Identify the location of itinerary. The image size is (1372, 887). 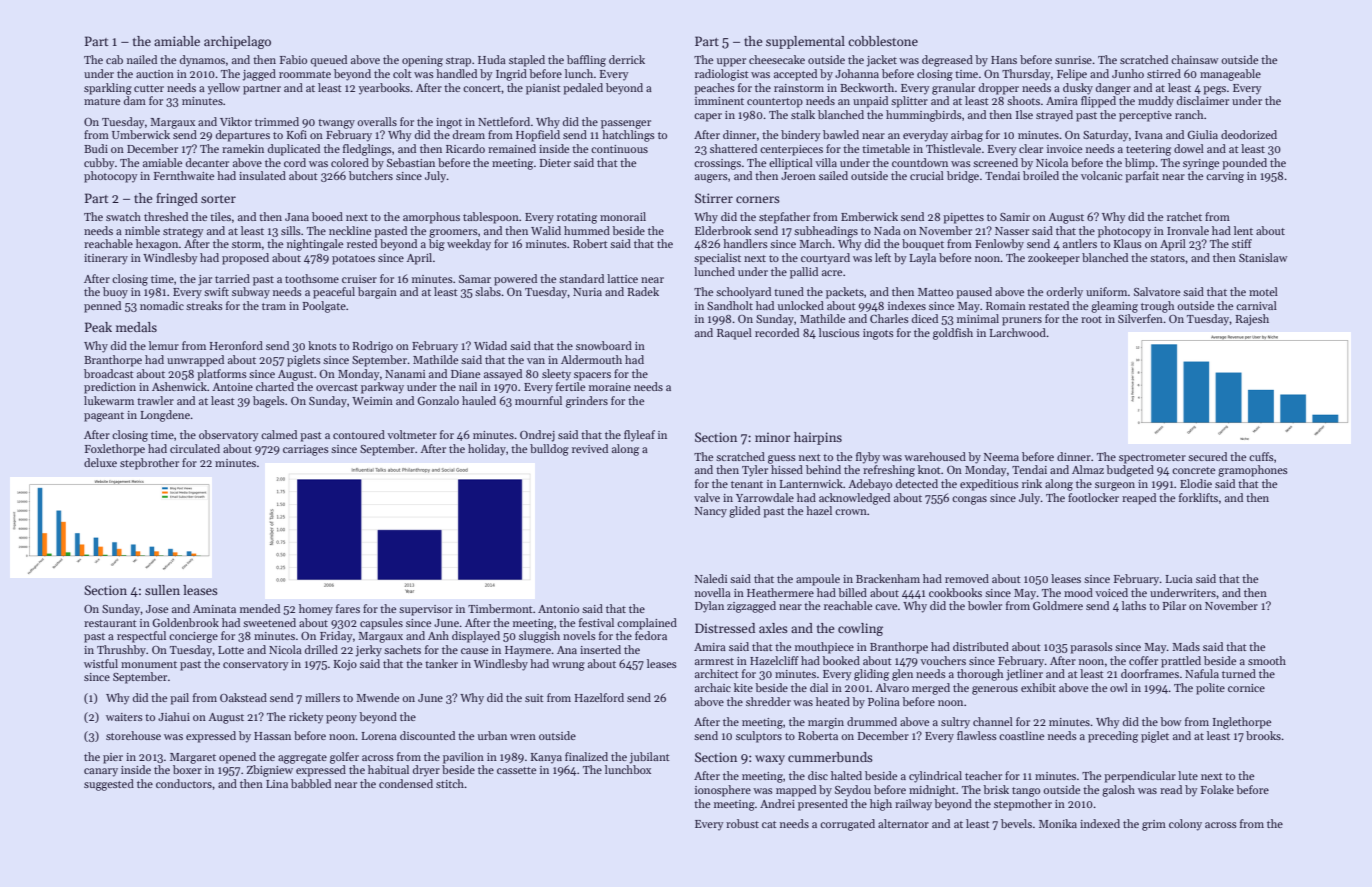
(106, 259).
